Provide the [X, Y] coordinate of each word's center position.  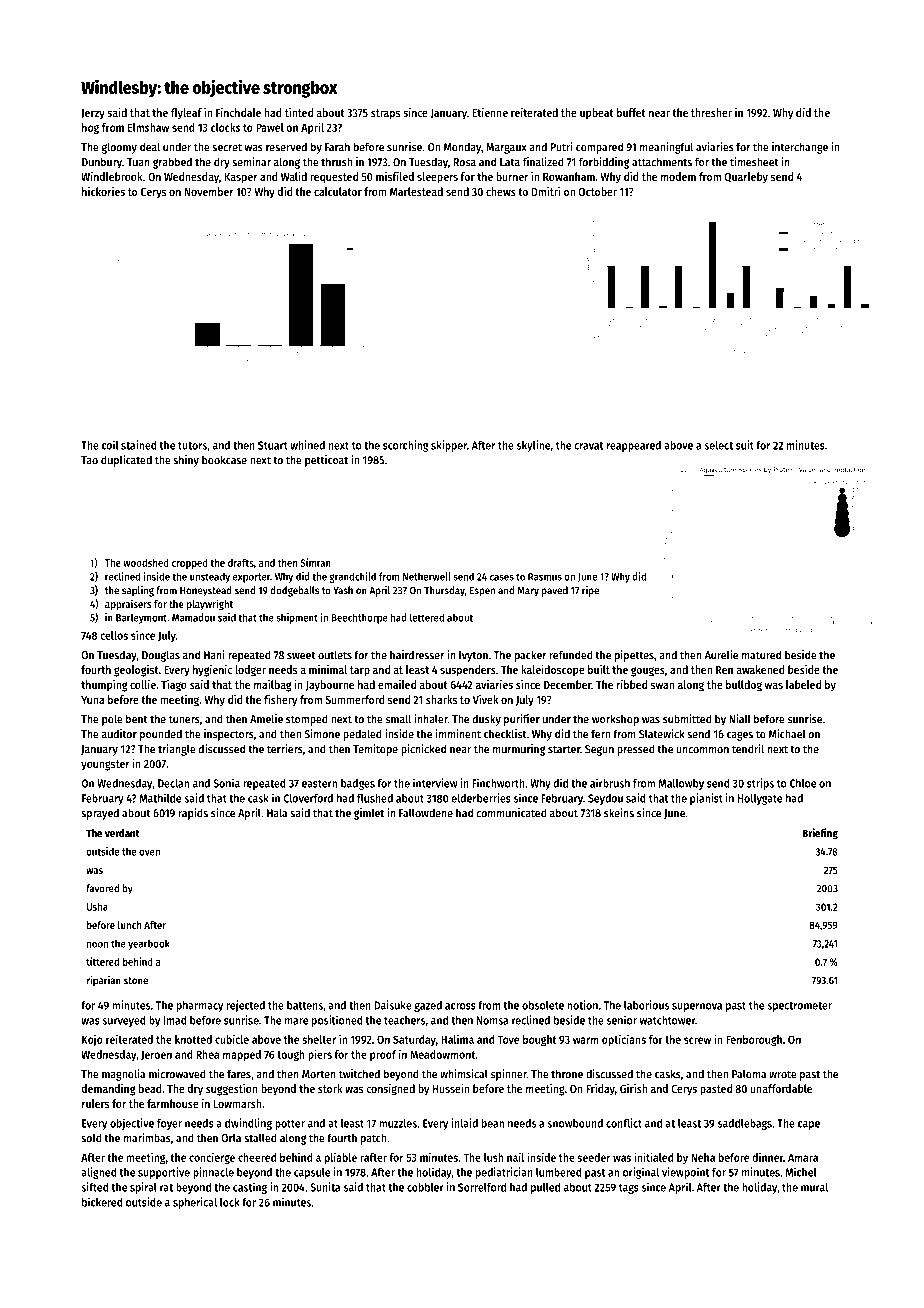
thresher [711, 112]
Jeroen [156, 1055]
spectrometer [799, 1007]
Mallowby [681, 784]
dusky [487, 720]
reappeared [634, 446]
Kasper [241, 178]
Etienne [490, 112]
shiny [186, 461]
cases [502, 577]
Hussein [451, 1088]
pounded [161, 735]
